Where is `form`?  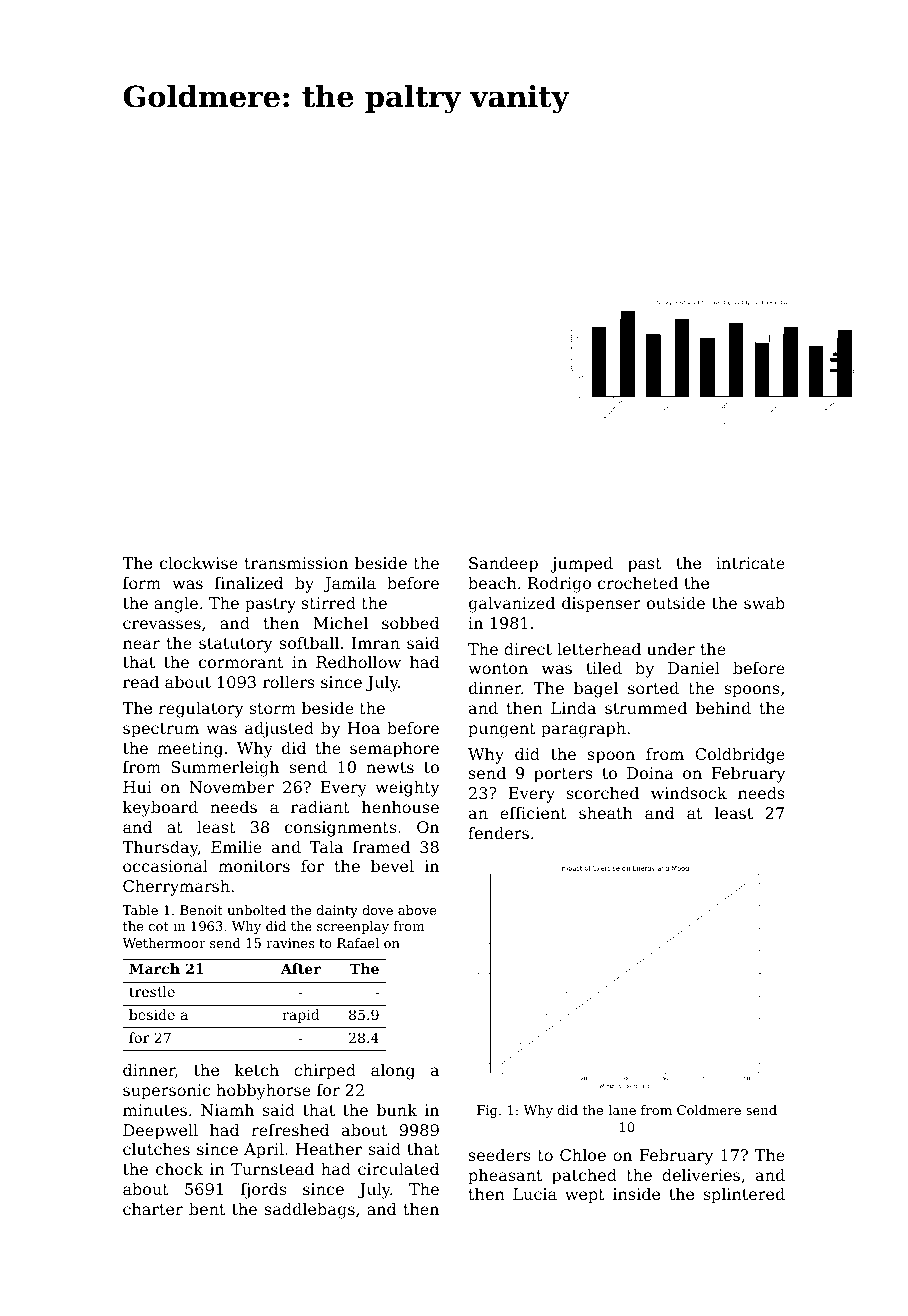
form is located at coordinates (142, 583).
